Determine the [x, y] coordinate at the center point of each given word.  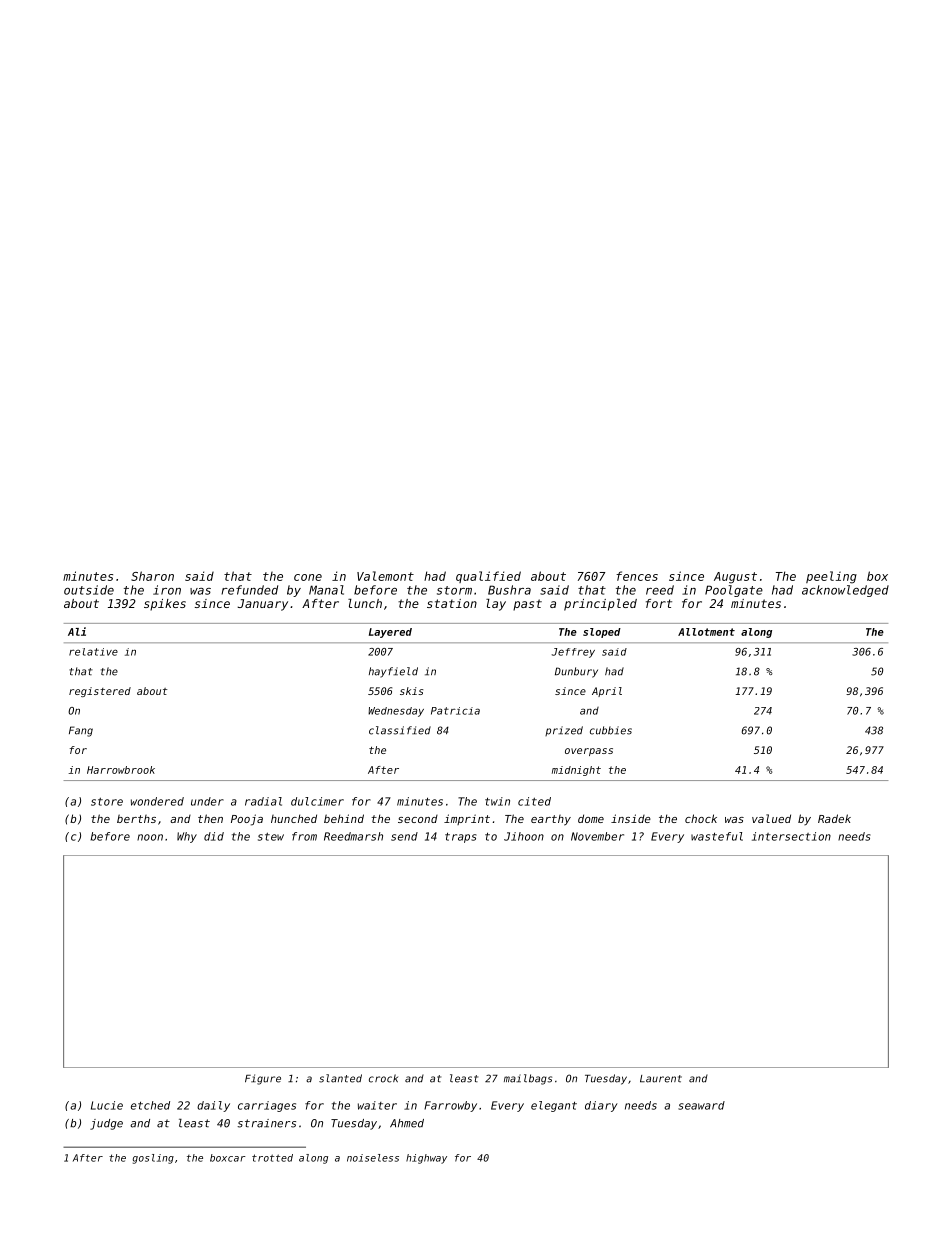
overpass [589, 752]
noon [150, 837]
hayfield [393, 672]
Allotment [706, 632]
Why [187, 837]
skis [411, 691]
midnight [576, 771]
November [597, 836]
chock [701, 818]
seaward [701, 1105]
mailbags [528, 1079]
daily [213, 1106]
